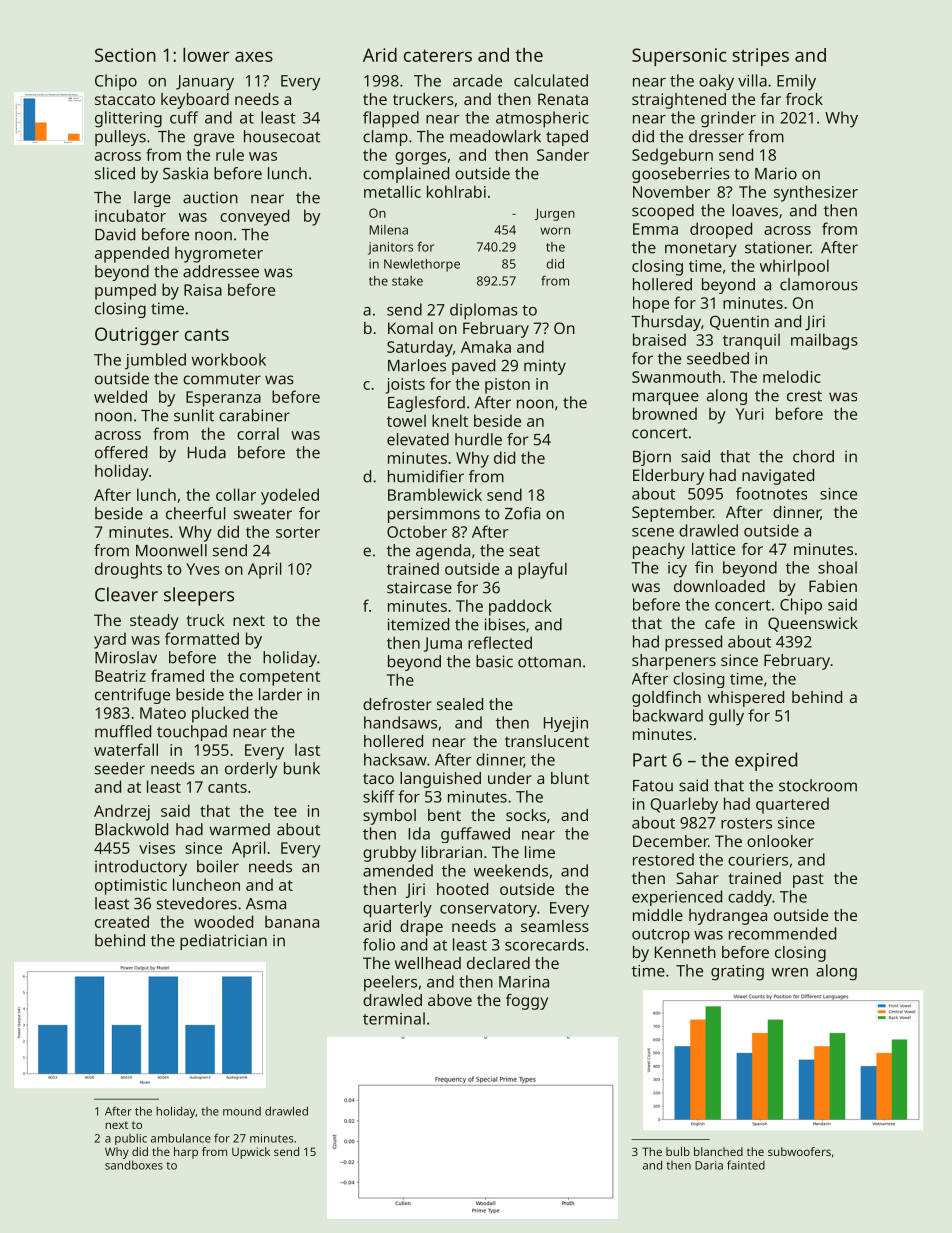  What do you see at coordinates (818, 785) in the screenshot?
I see `stockroom` at bounding box center [818, 785].
